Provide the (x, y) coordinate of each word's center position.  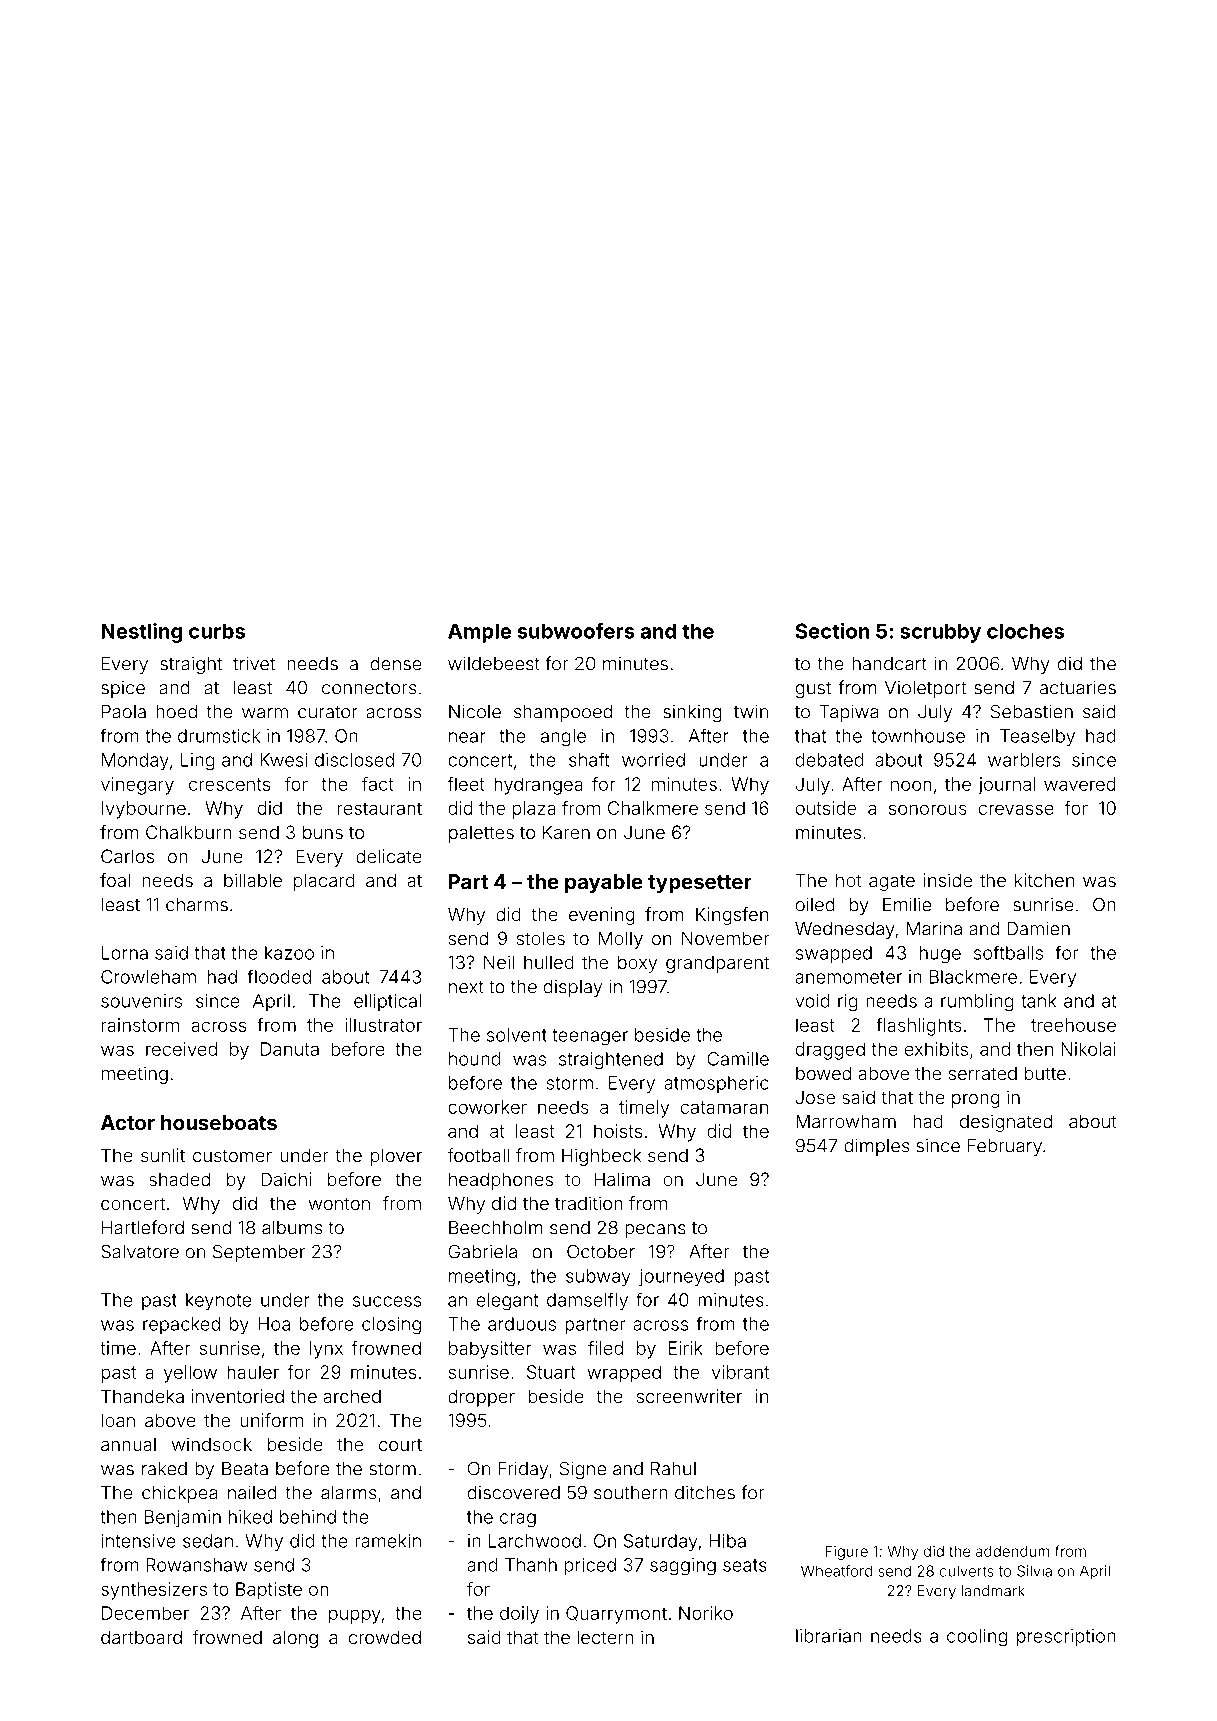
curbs (217, 631)
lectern (605, 1637)
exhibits (936, 1049)
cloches (1025, 631)
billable (253, 880)
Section (832, 631)
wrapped (624, 1374)
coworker (487, 1107)
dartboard (141, 1637)
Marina (934, 928)
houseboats (219, 1122)
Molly (621, 940)
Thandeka (142, 1396)
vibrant (740, 1372)
